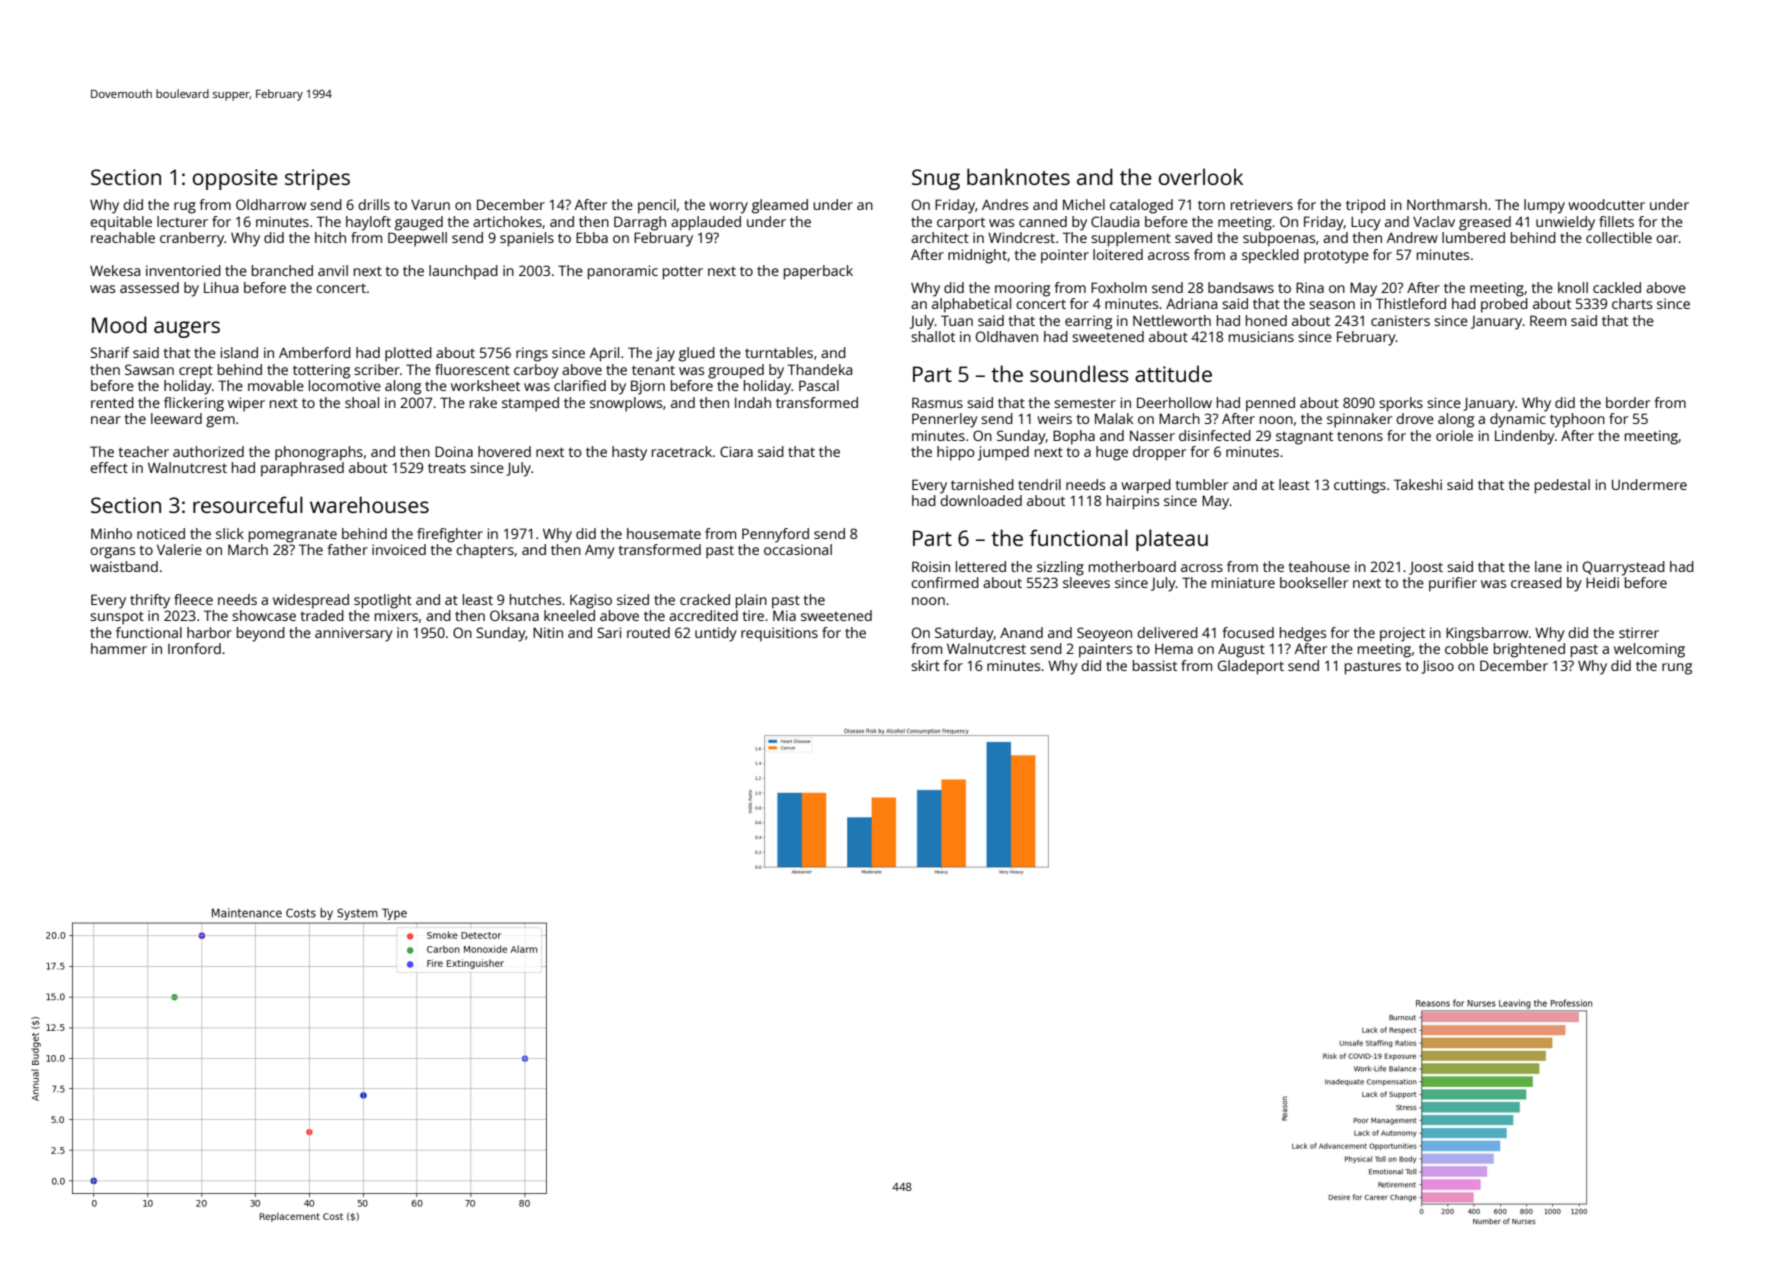 The image size is (1785, 1262). What do you see at coordinates (1525, 437) in the document?
I see `Lindenby` at bounding box center [1525, 437].
